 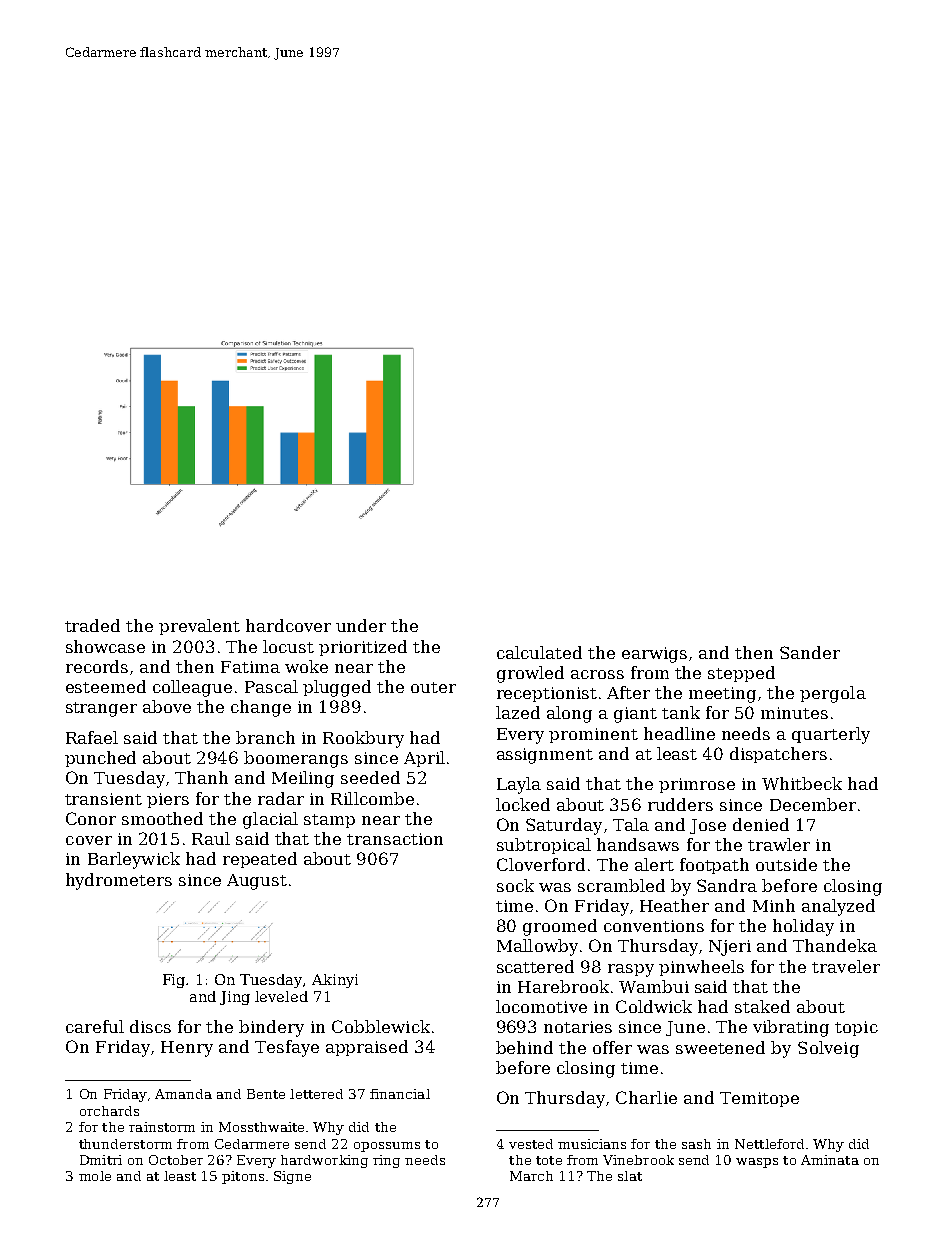 What do you see at coordinates (400, 1094) in the screenshot?
I see `financial` at bounding box center [400, 1094].
